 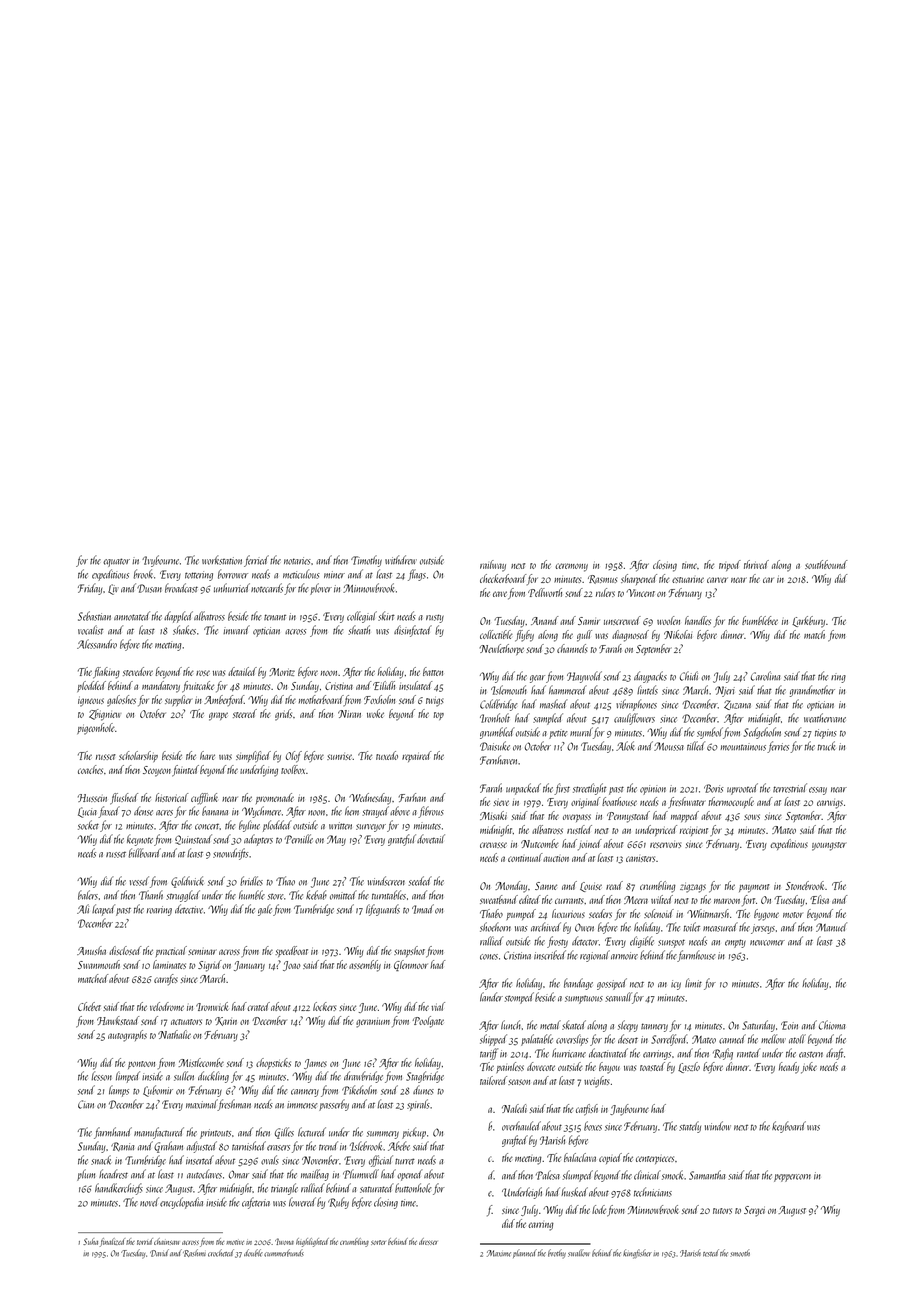 What do you see at coordinates (90, 1241) in the screenshot?
I see `Suha` at bounding box center [90, 1241].
